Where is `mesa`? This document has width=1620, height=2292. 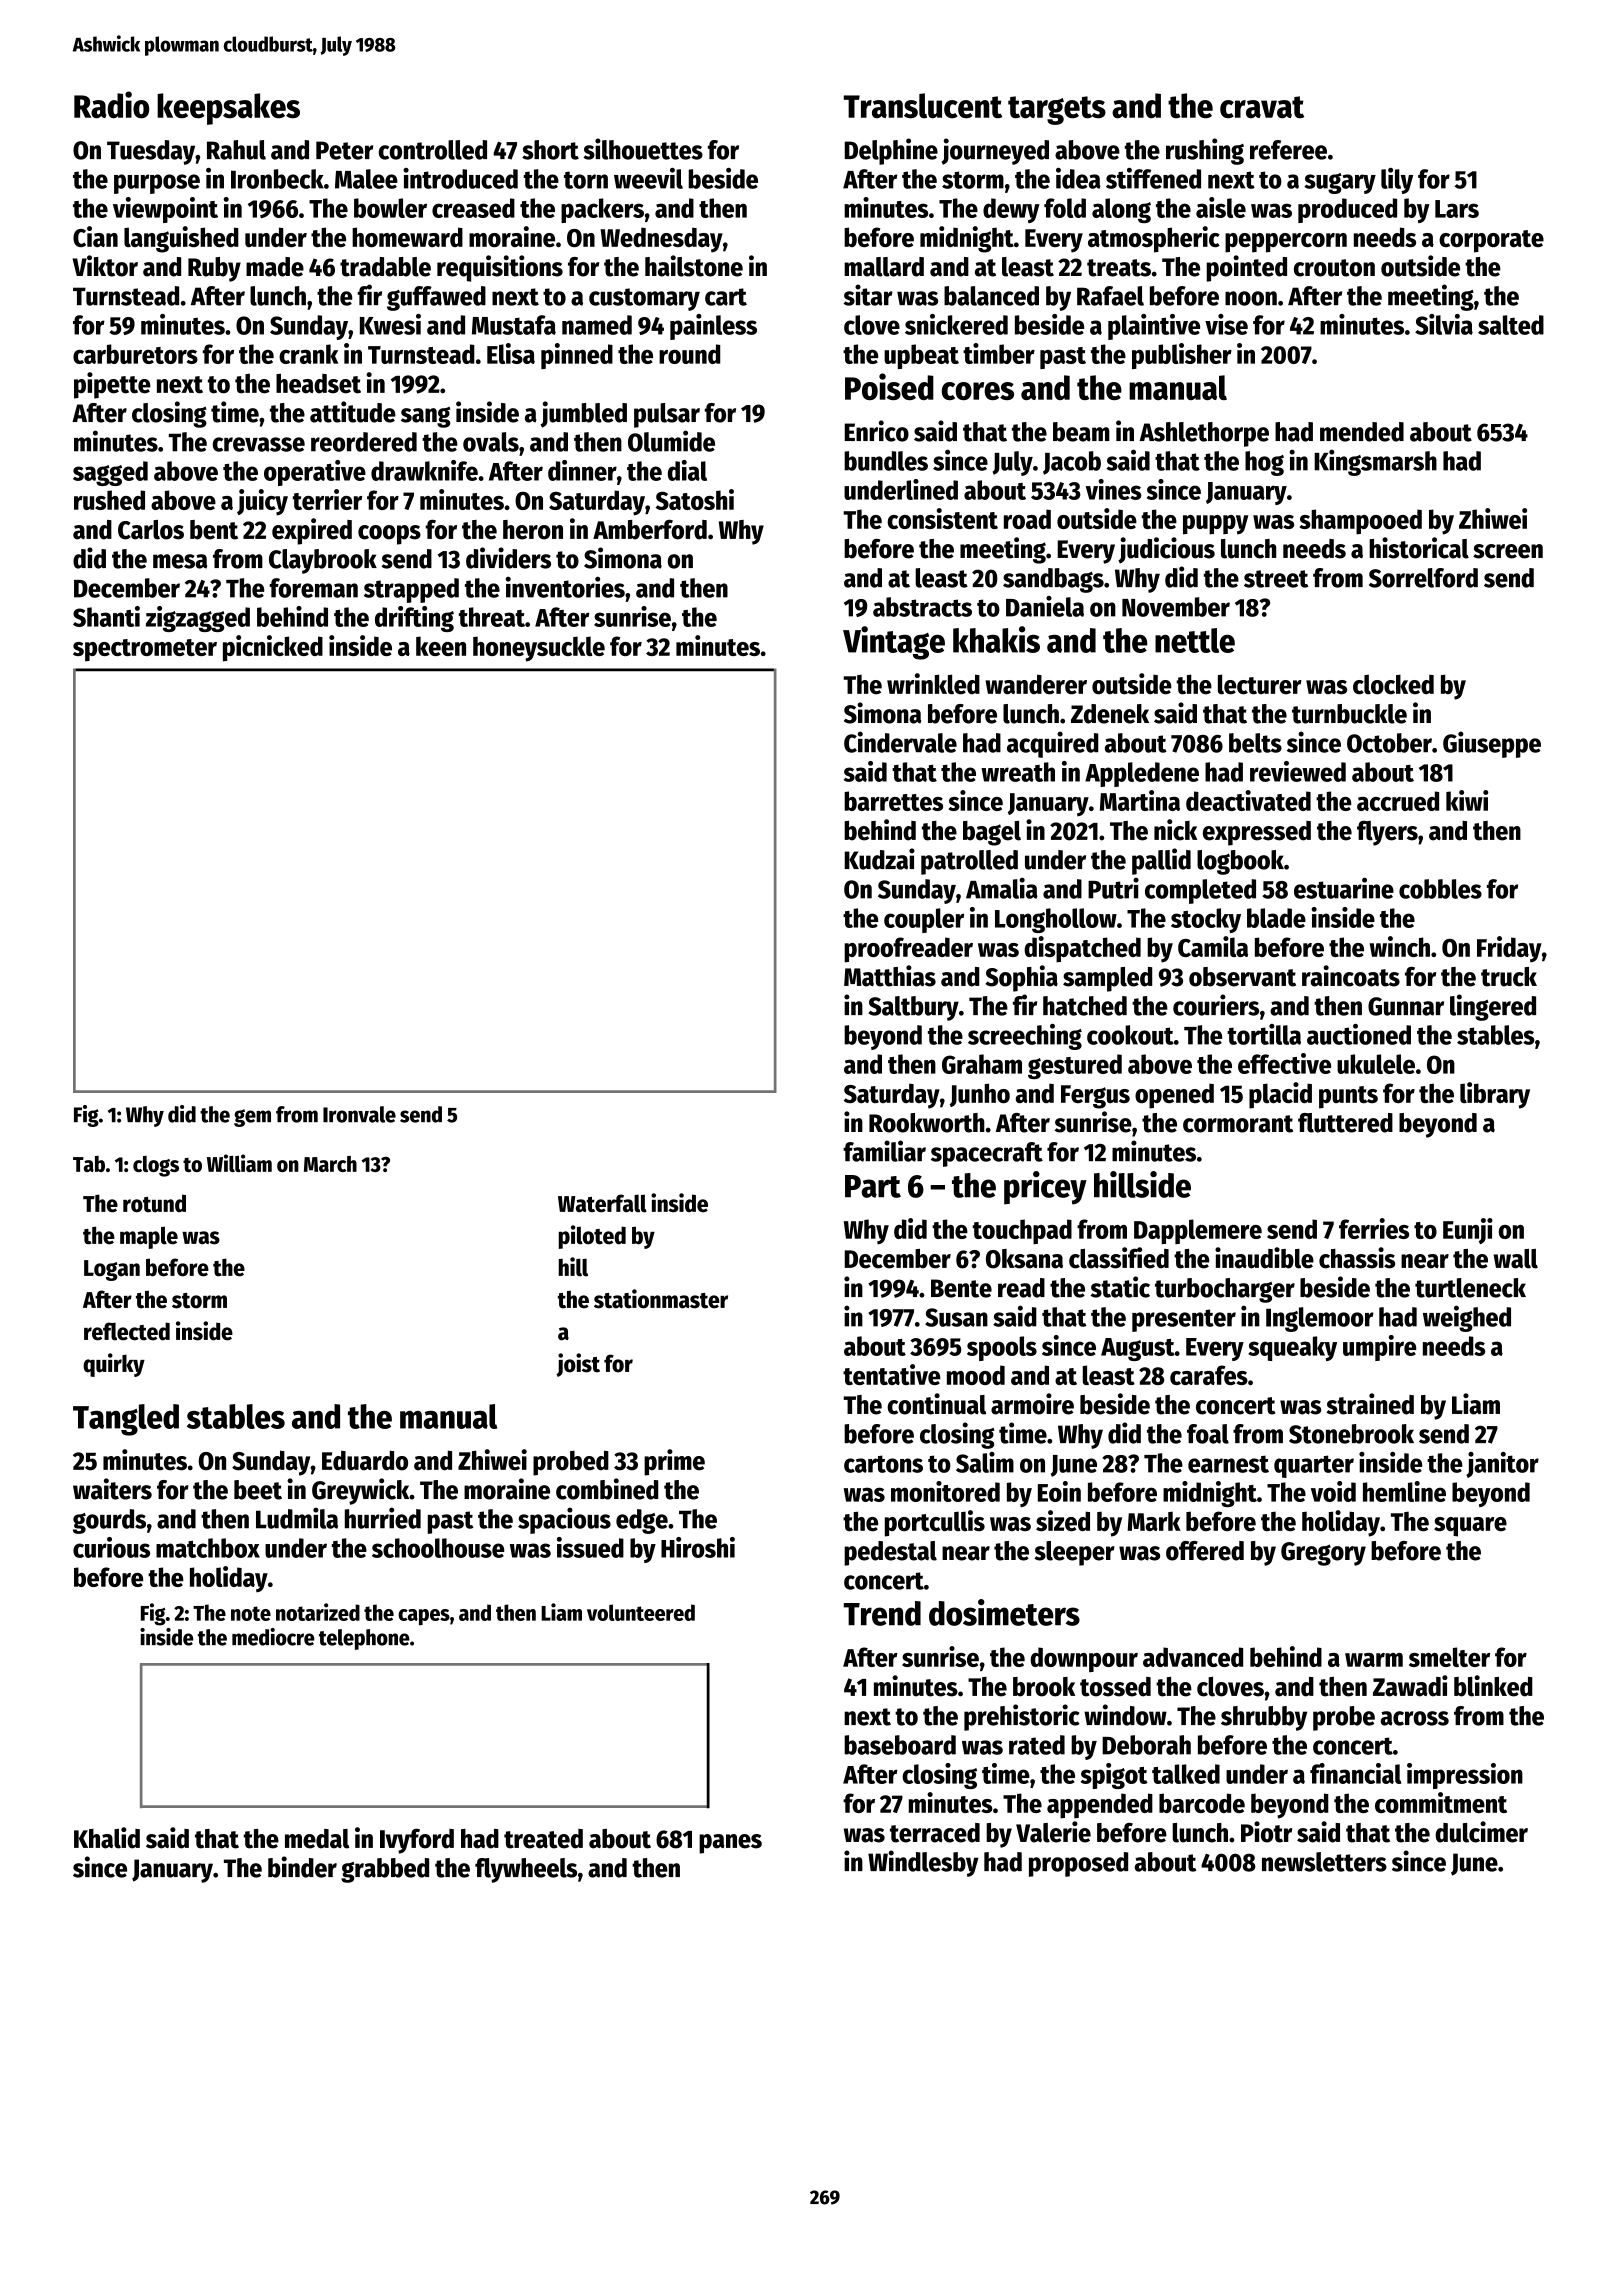 mesa is located at coordinates (180, 561).
